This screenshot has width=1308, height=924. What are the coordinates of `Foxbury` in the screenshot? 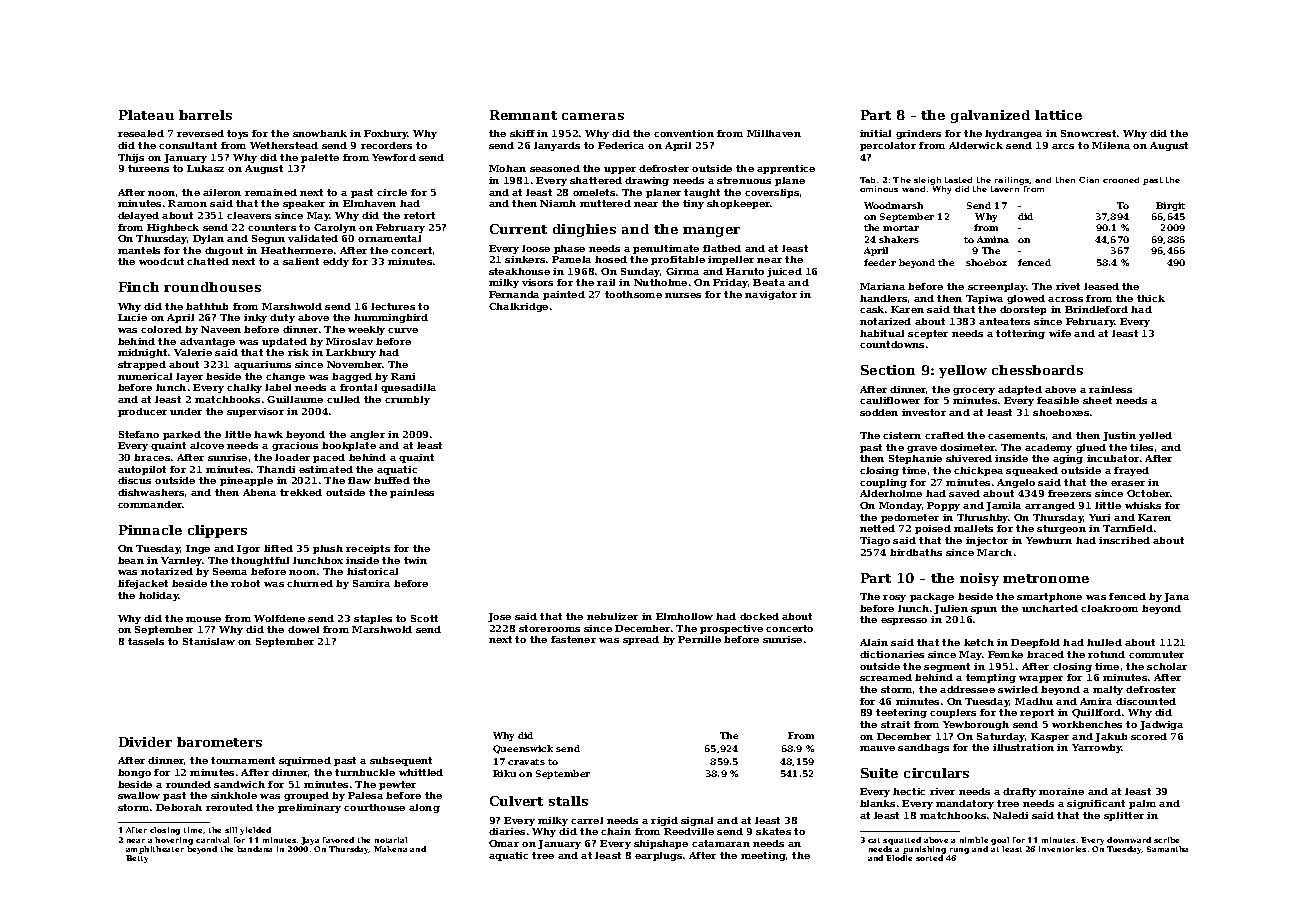 It's located at (386, 134).
